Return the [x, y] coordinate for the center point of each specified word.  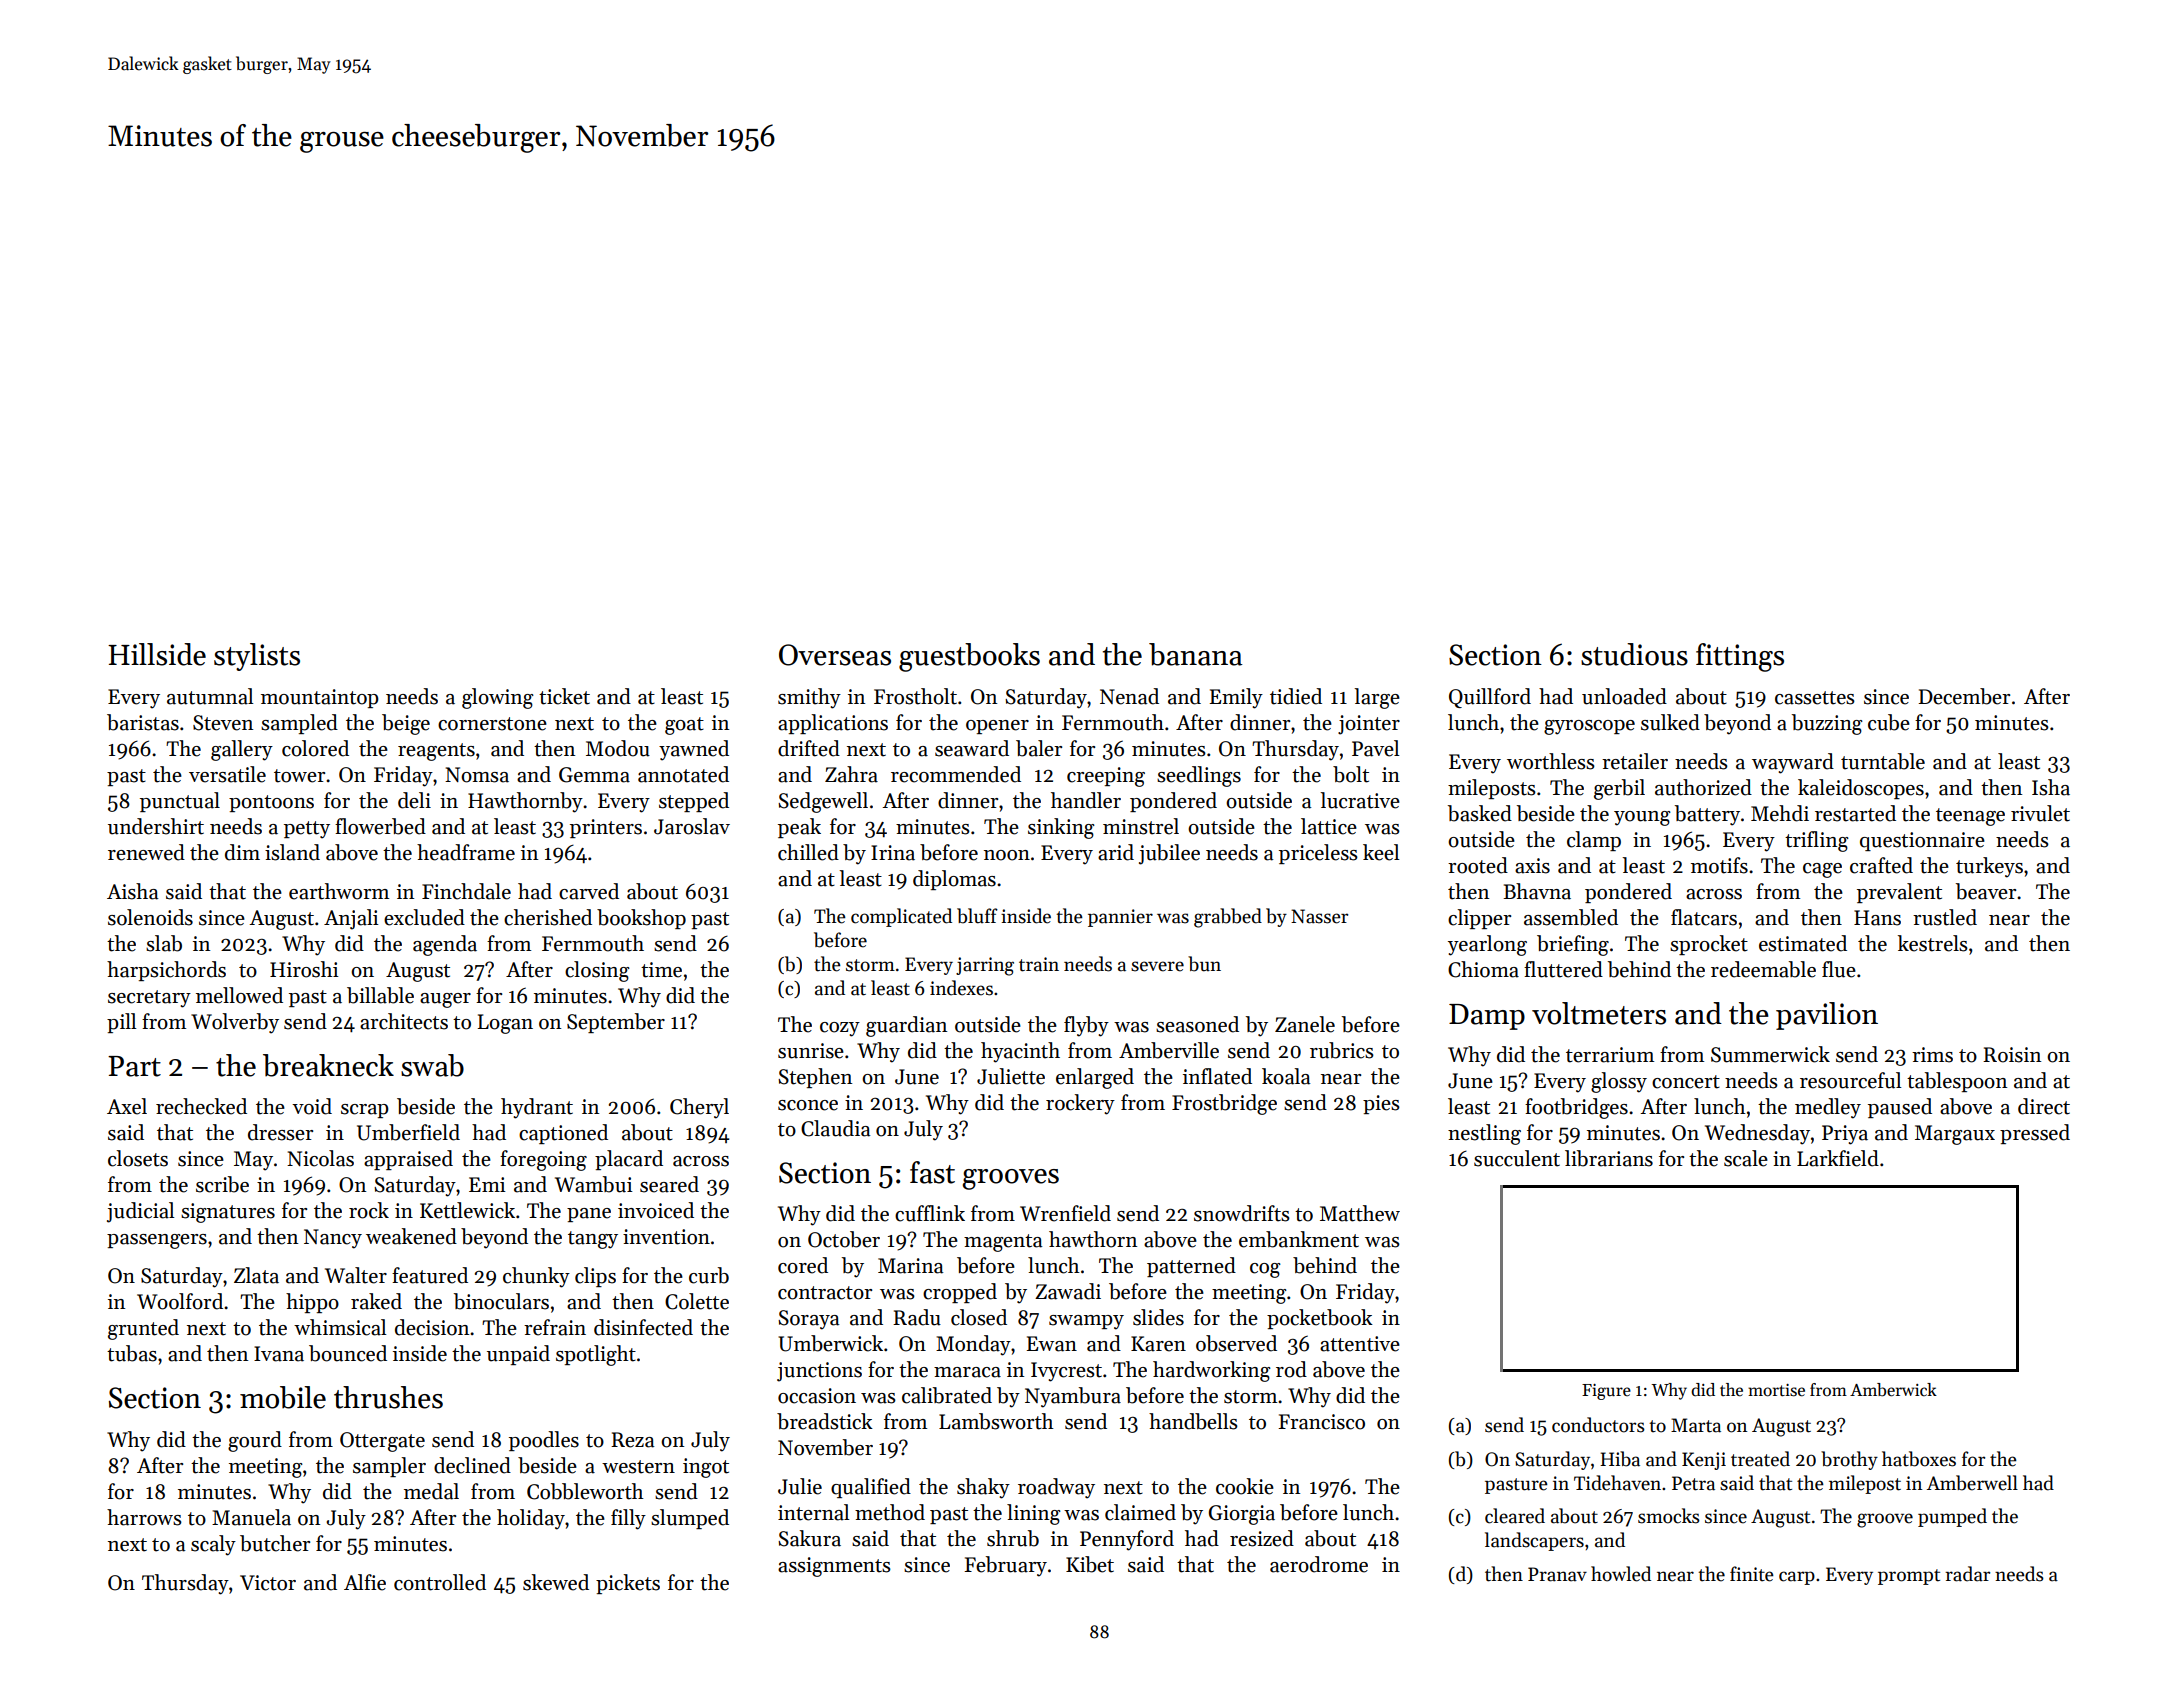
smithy [809, 698]
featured [430, 1275]
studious [1634, 654]
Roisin [2012, 1055]
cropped [960, 1293]
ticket [564, 696]
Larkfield [1838, 1158]
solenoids [150, 917]
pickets [628, 1584]
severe [1157, 966]
